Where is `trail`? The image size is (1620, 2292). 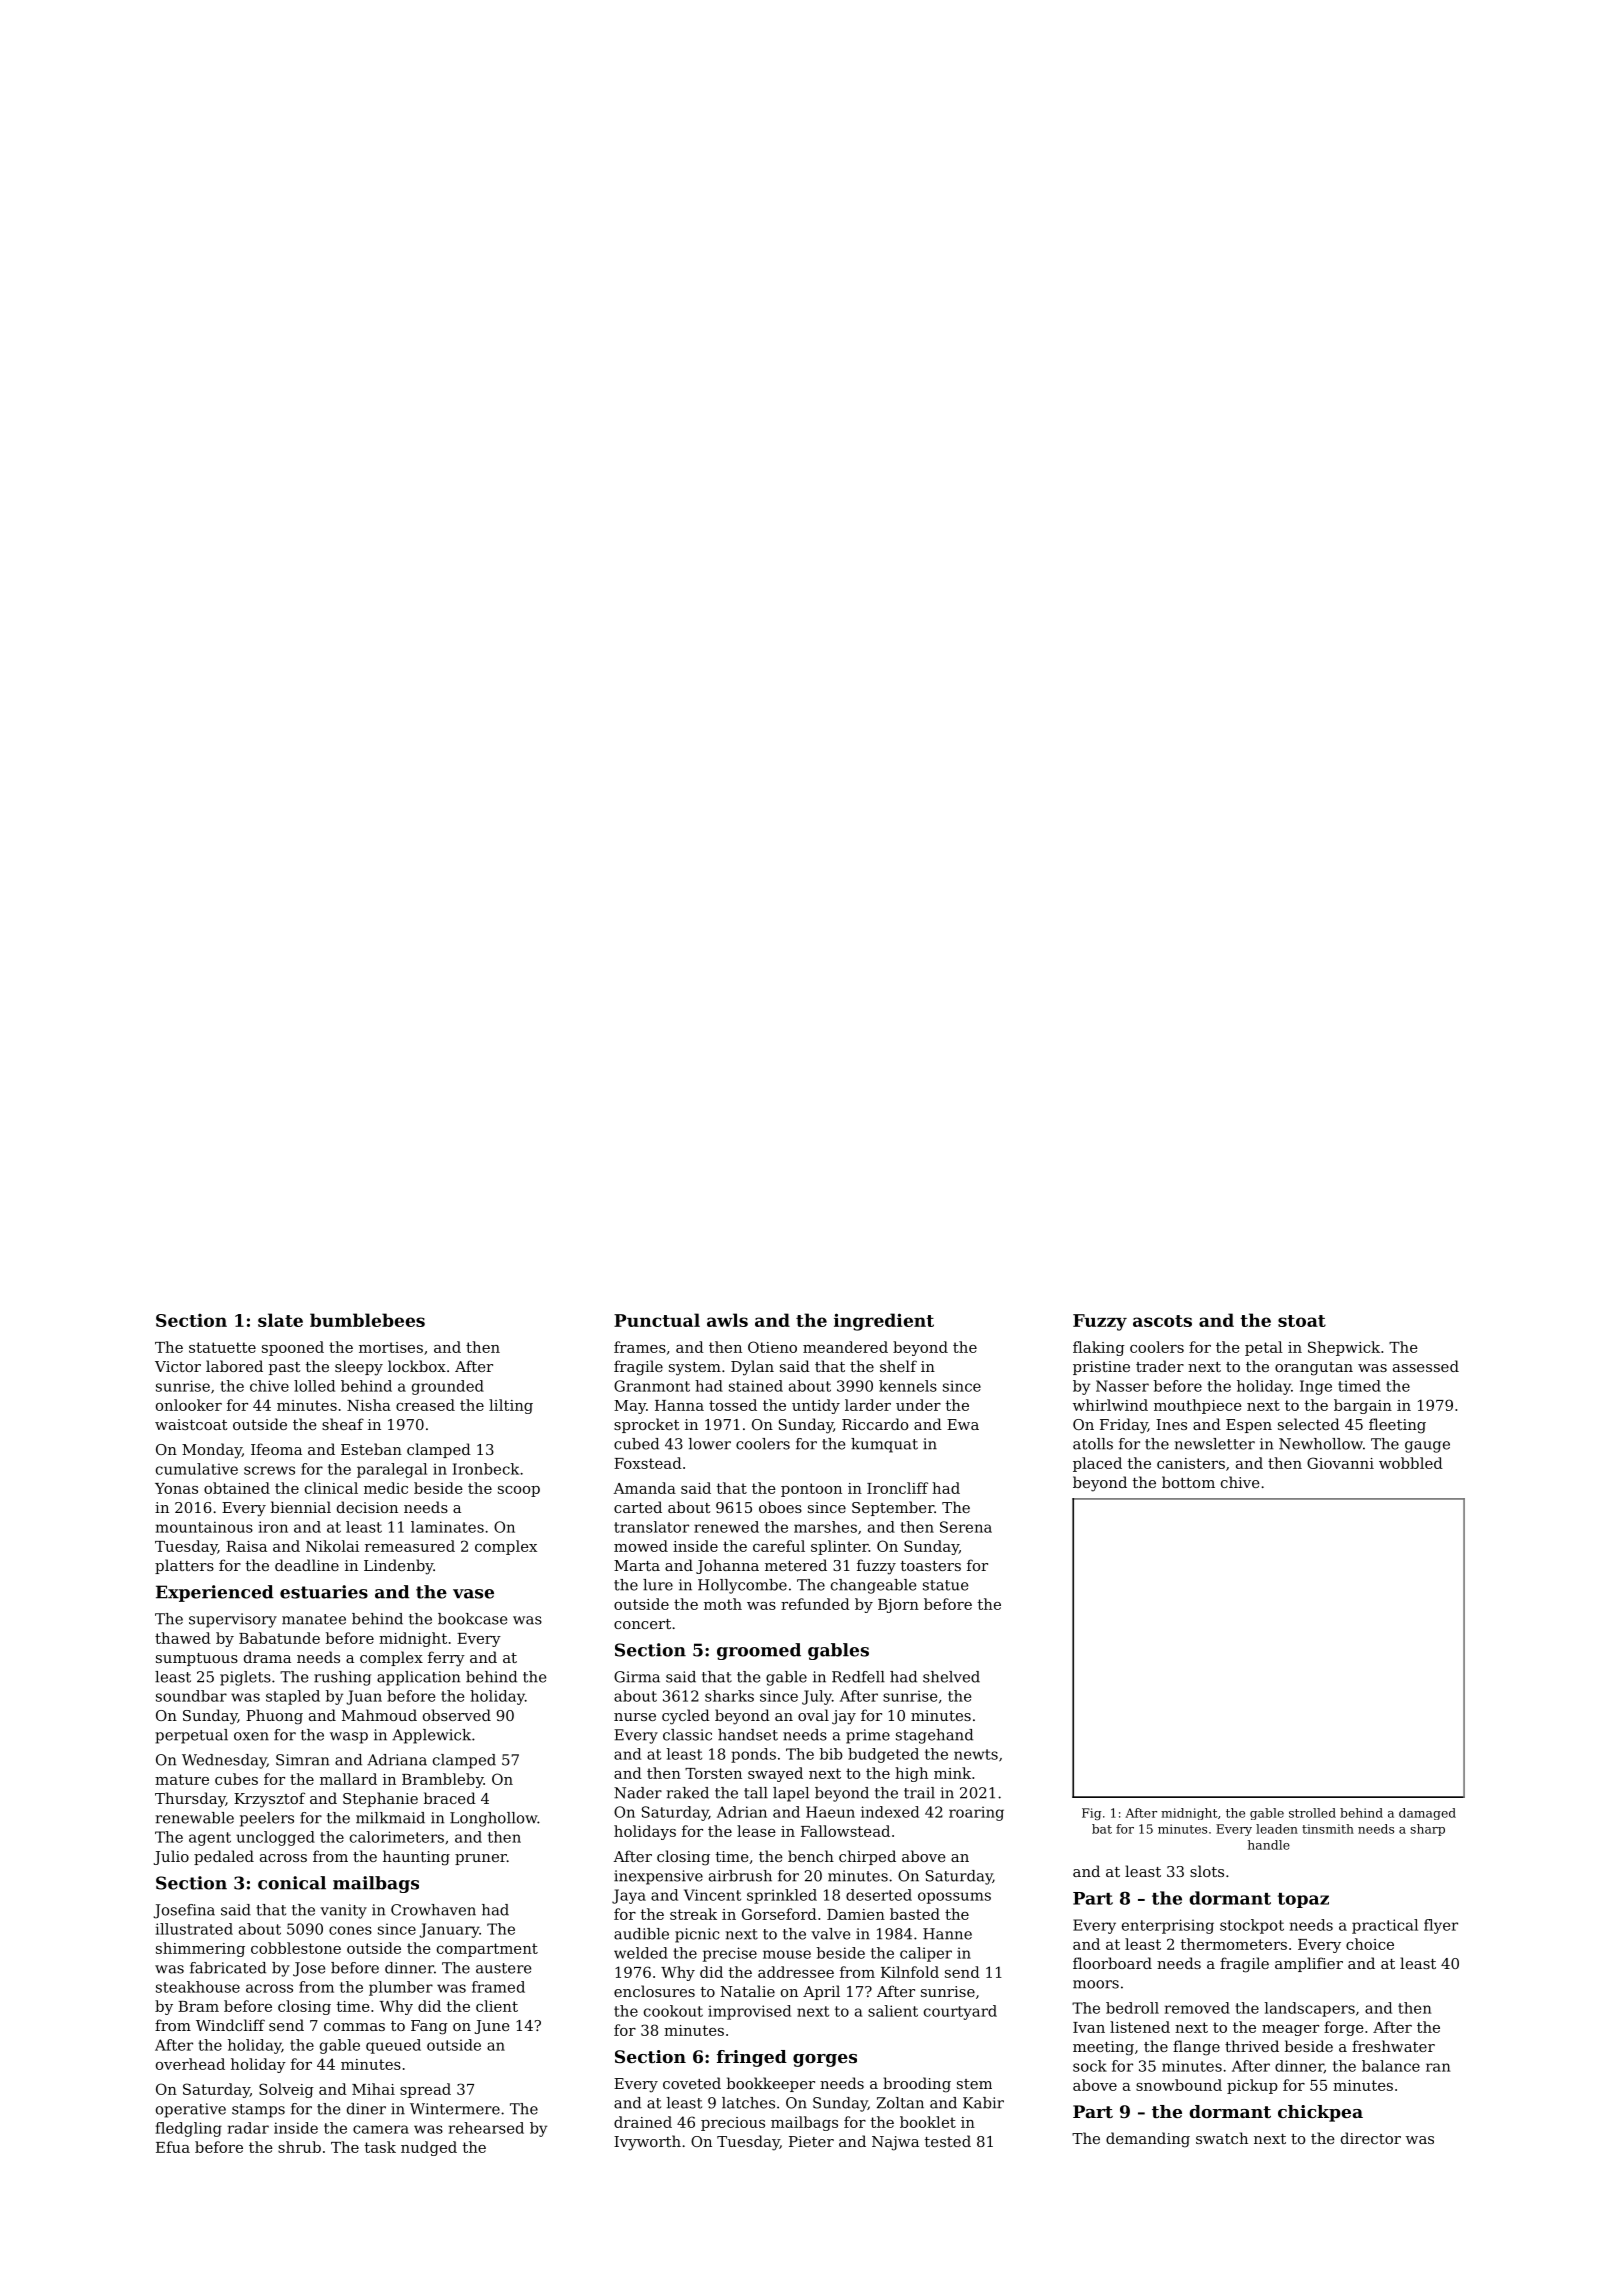
trail is located at coordinates (919, 1793).
